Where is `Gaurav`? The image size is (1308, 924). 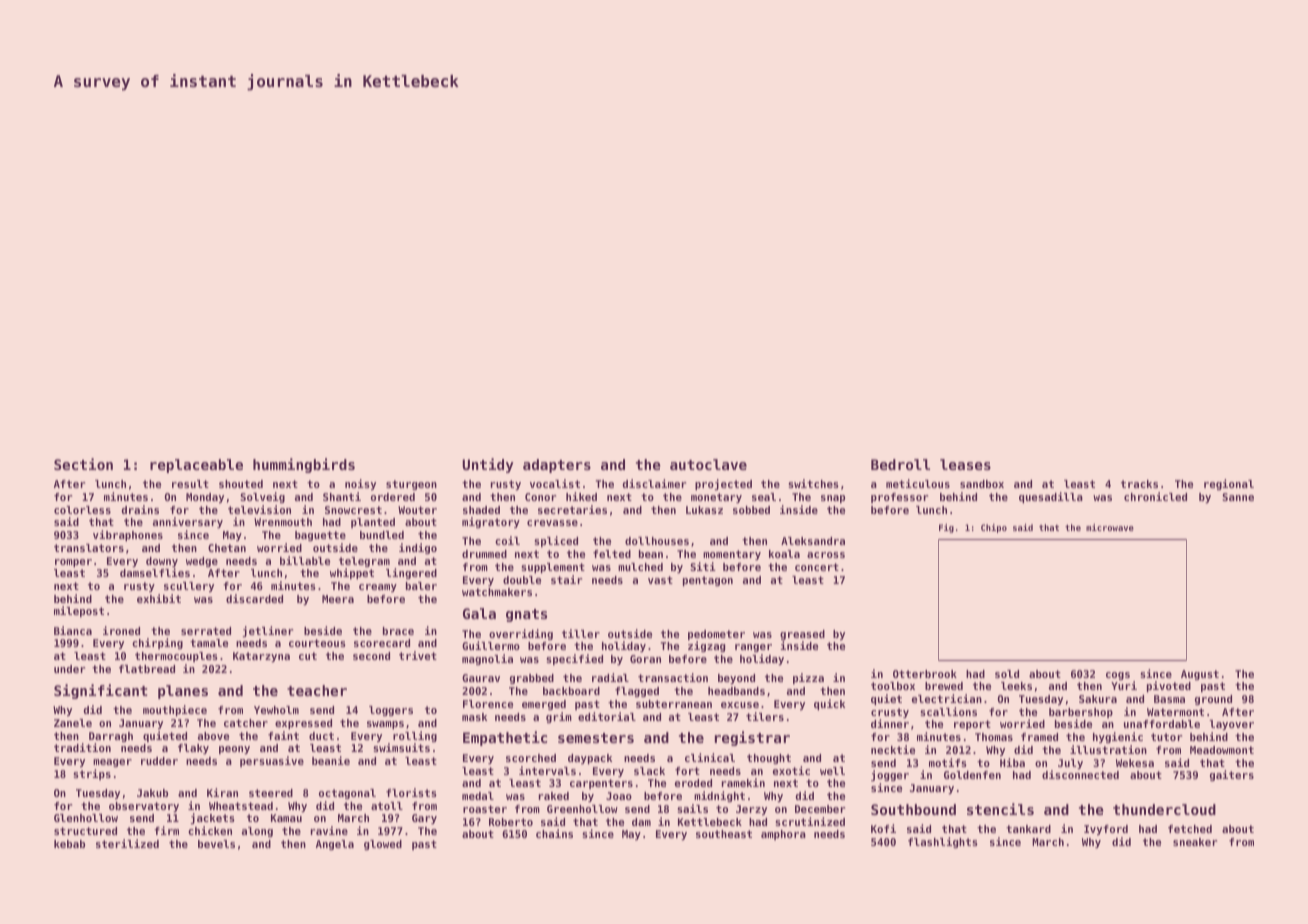
Gaurav is located at coordinates (481, 678).
